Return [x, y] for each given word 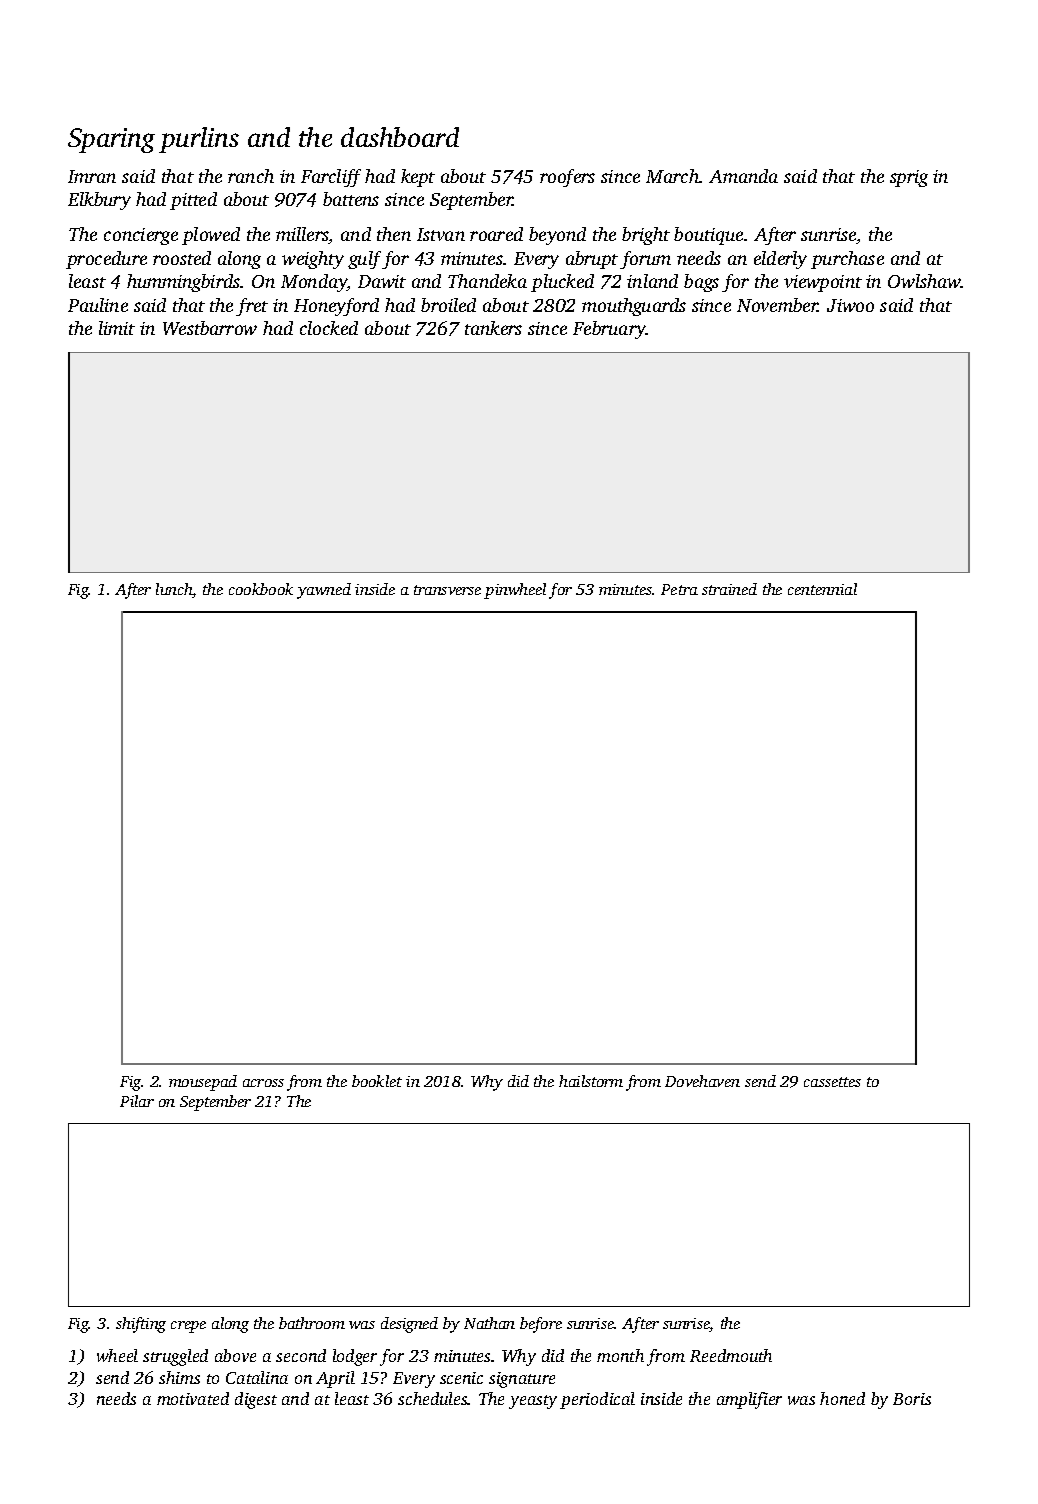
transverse [447, 590]
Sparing [111, 140]
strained [729, 589]
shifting [141, 1325]
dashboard [400, 137]
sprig [909, 178]
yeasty [533, 1402]
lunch [174, 590]
